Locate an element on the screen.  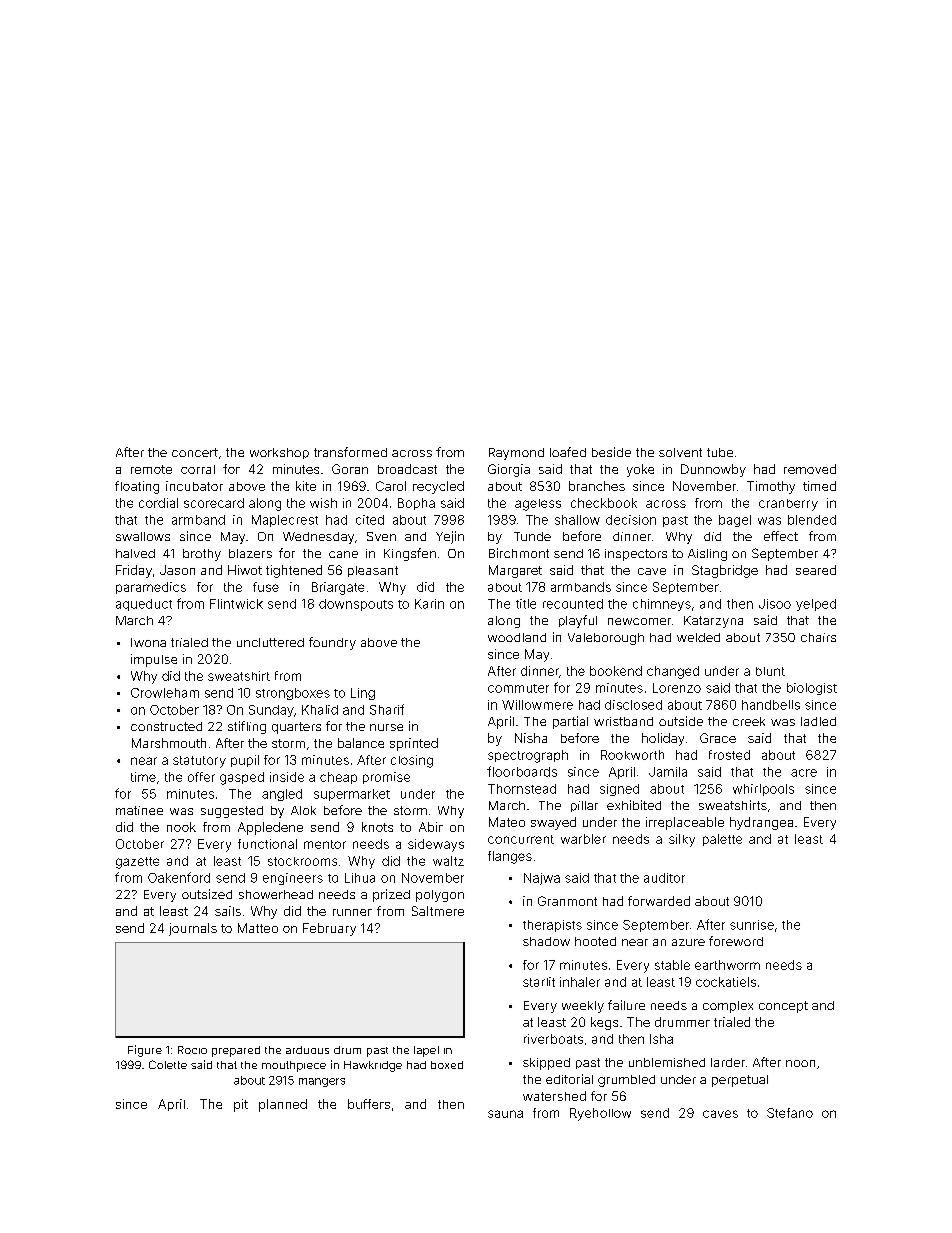
transformed is located at coordinates (350, 452).
